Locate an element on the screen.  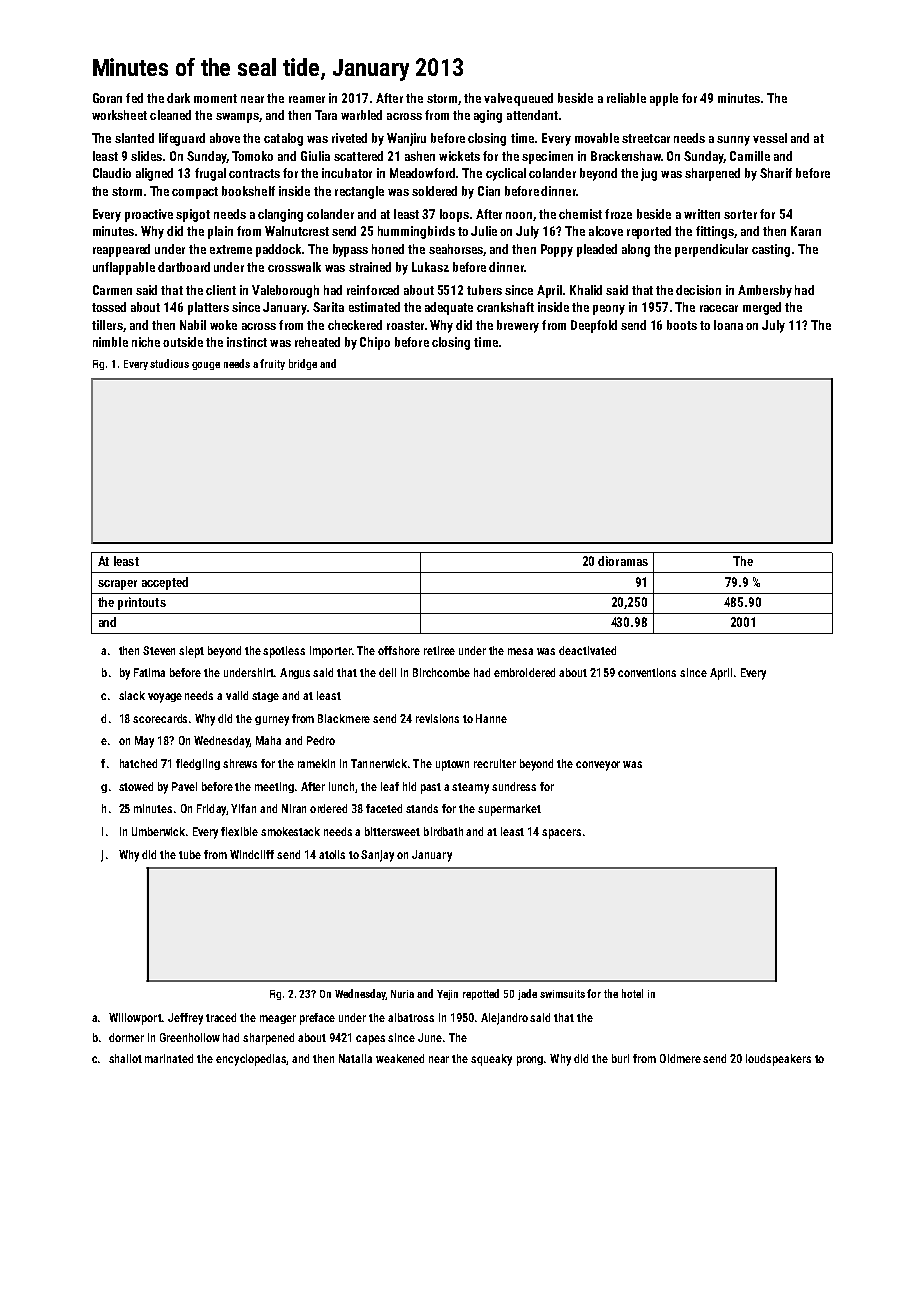
hotel is located at coordinates (632, 993).
